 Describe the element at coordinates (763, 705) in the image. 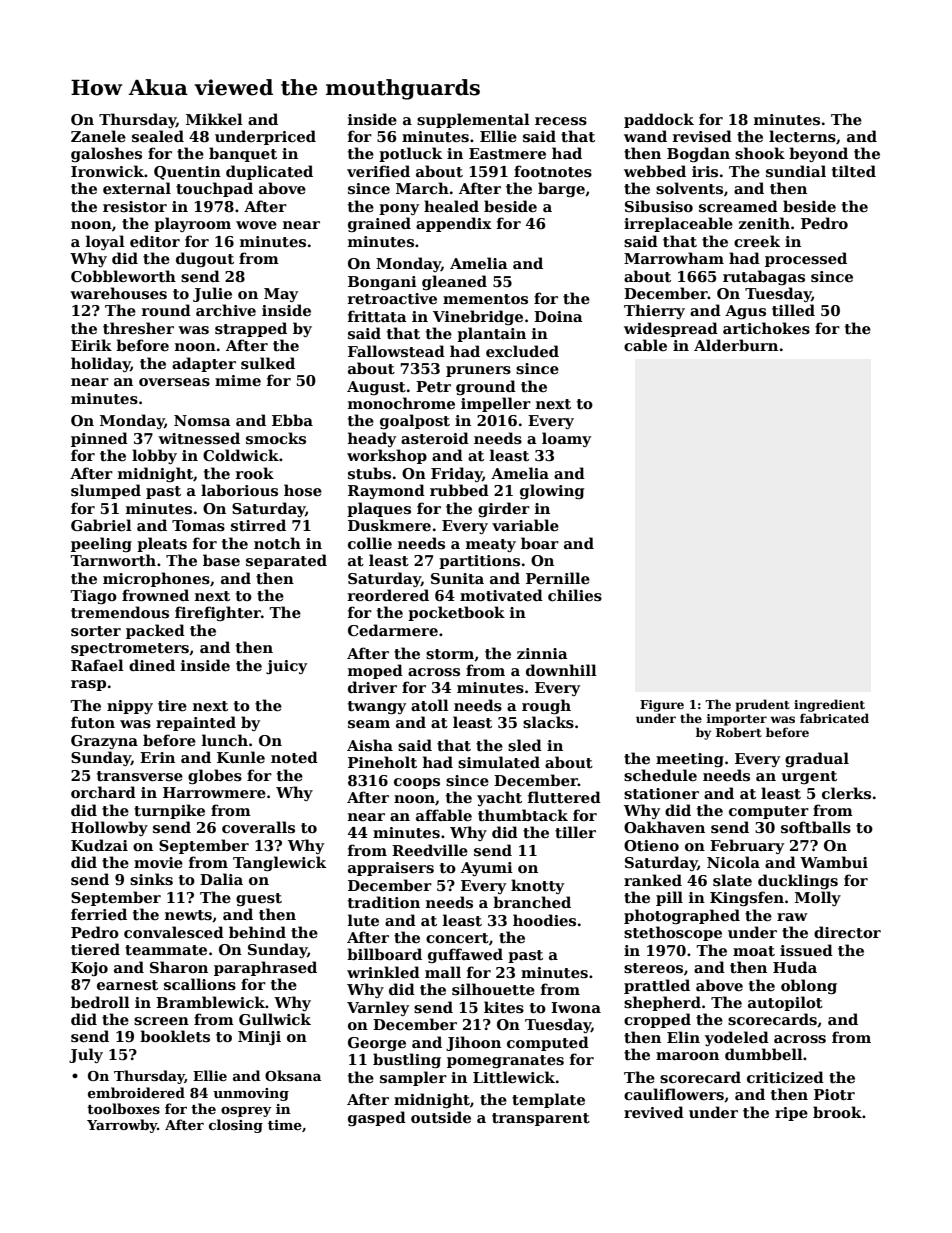

I see `prudent` at that location.
